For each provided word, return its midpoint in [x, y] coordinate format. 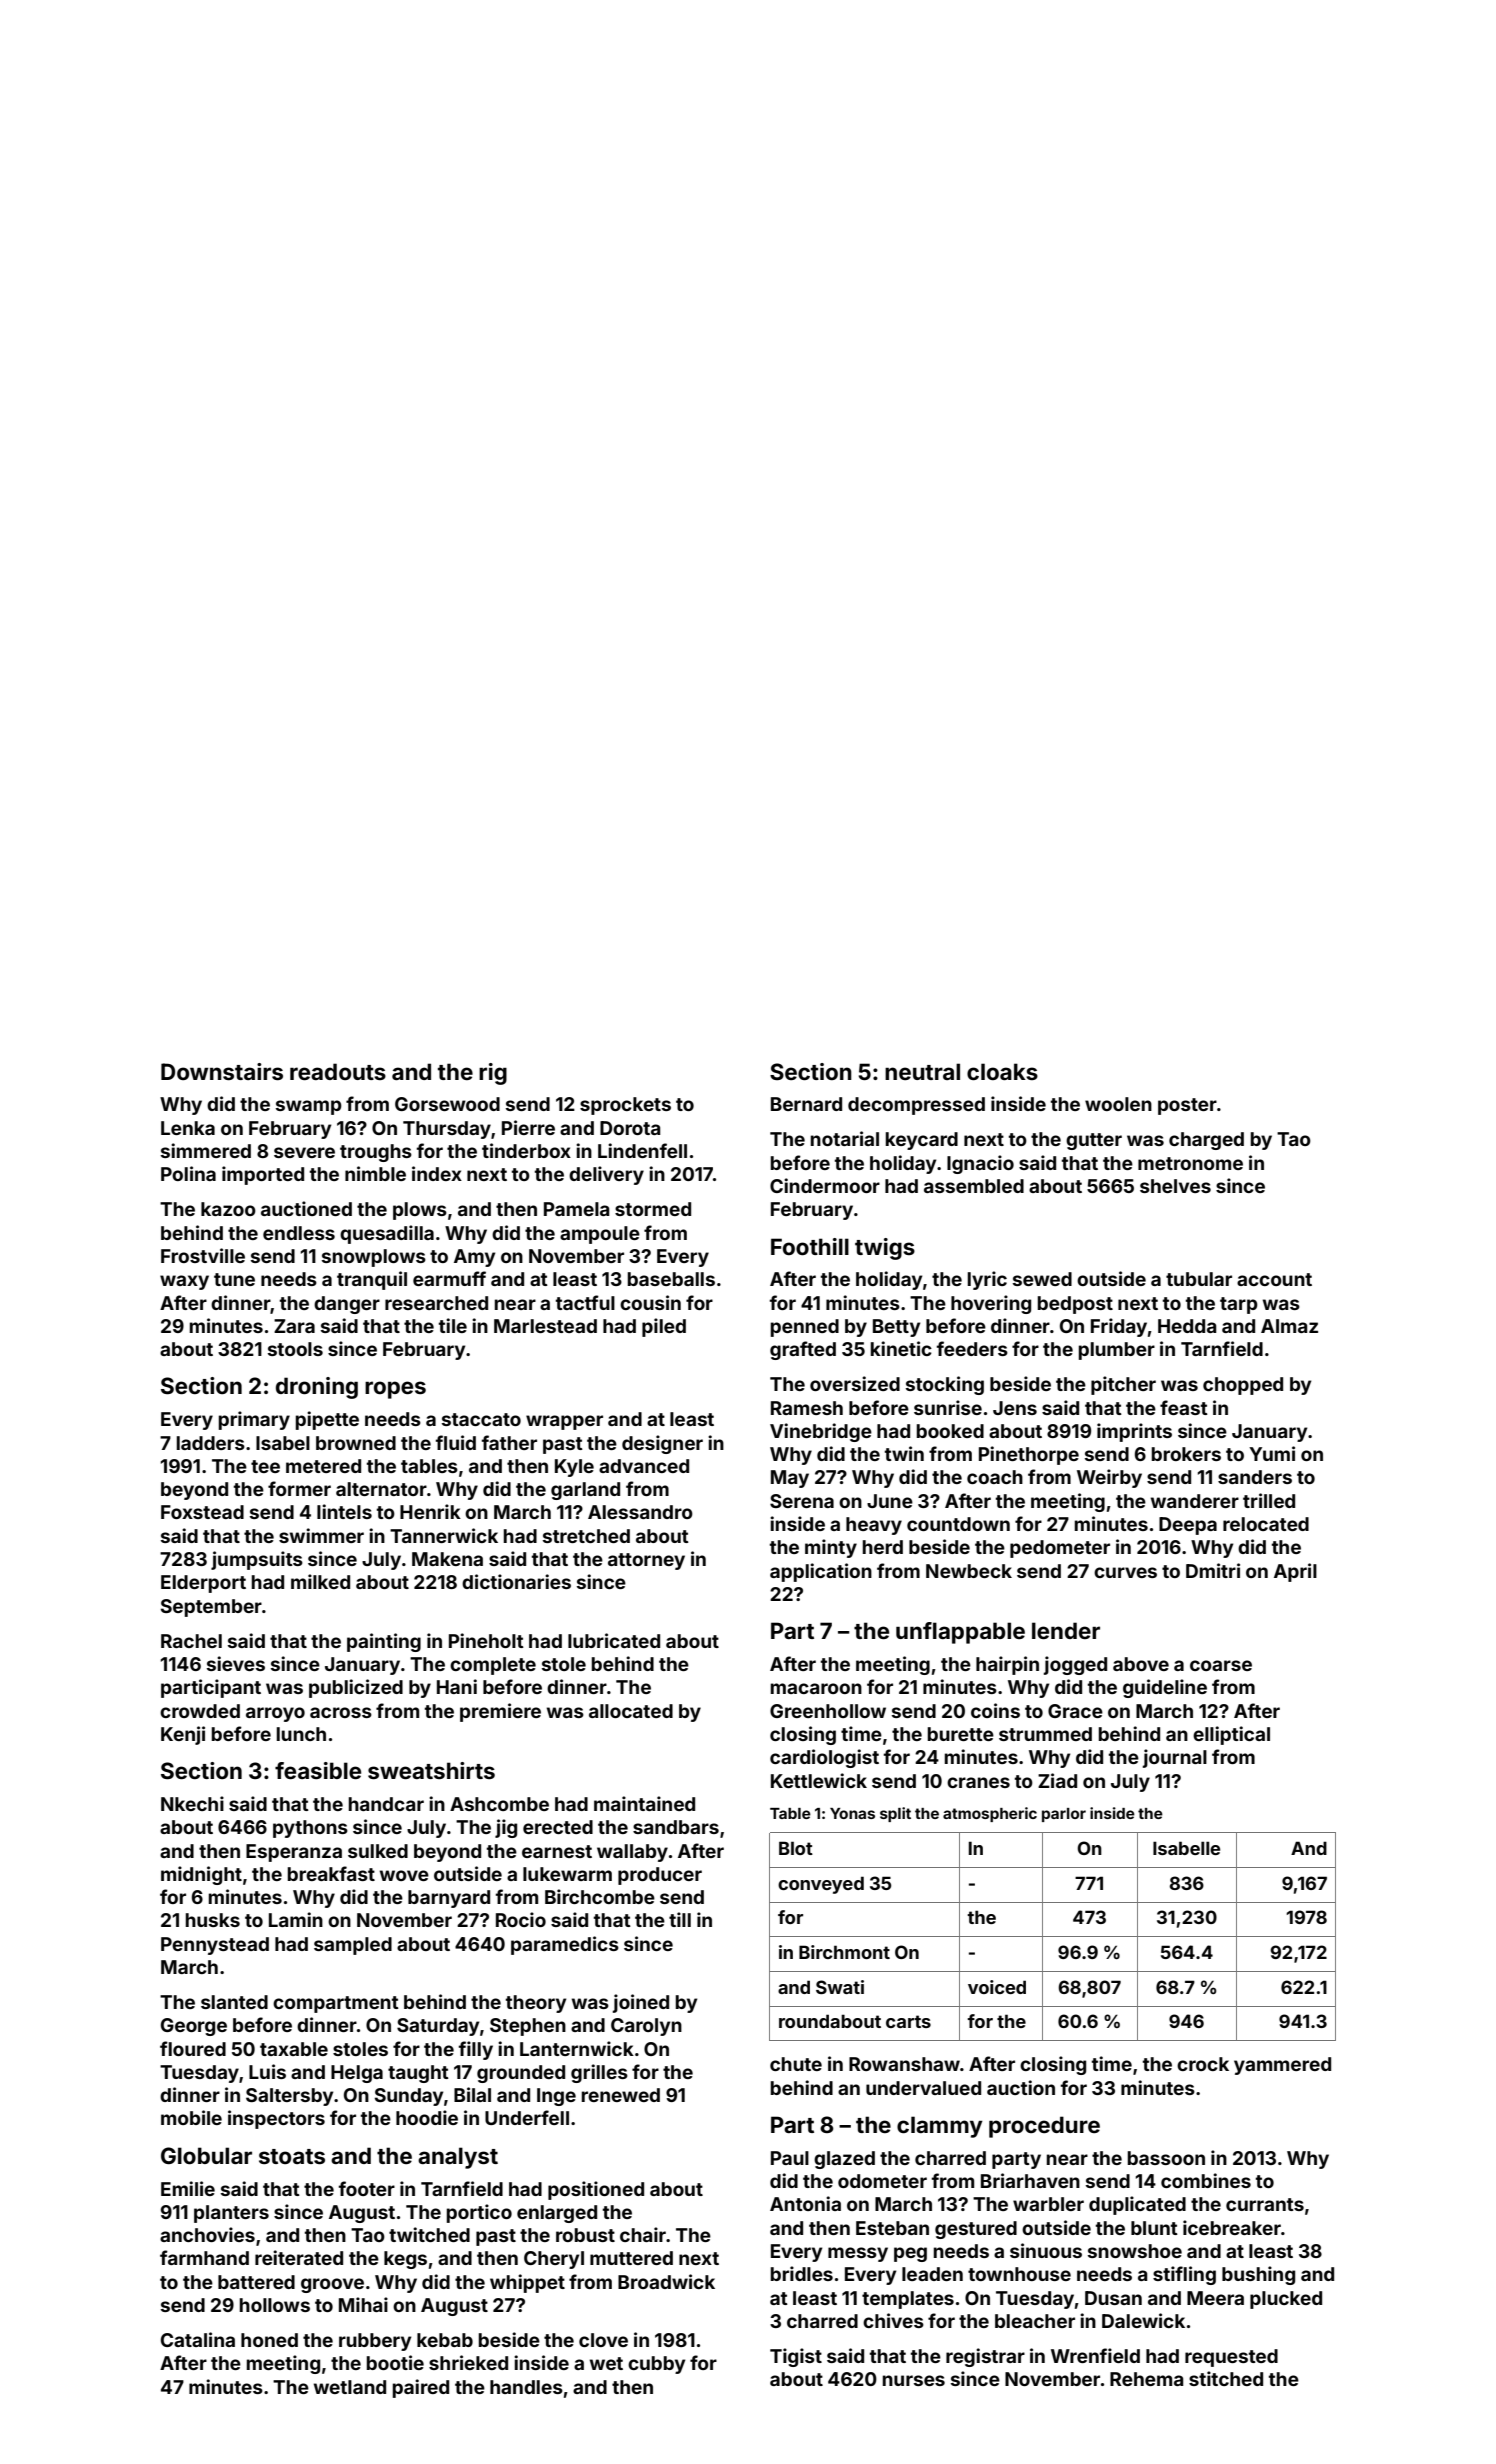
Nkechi [192, 1803]
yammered [1282, 2066]
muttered [631, 2258]
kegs [405, 2260]
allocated [631, 1711]
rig [493, 1074]
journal [1175, 1758]
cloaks [1002, 1071]
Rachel [191, 1641]
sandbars [676, 1827]
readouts [338, 1071]
